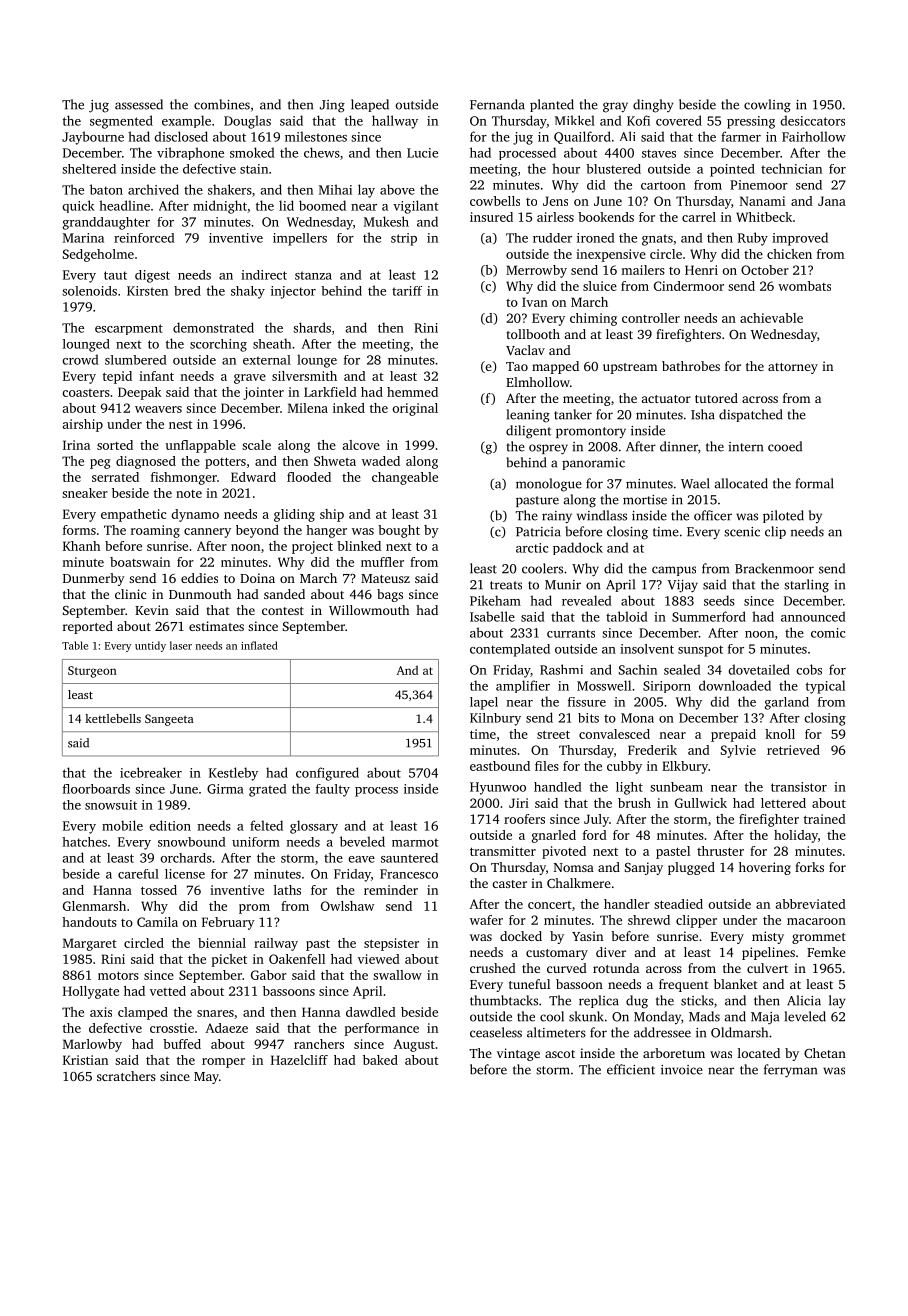  I want to click on hallway, so click(395, 122).
